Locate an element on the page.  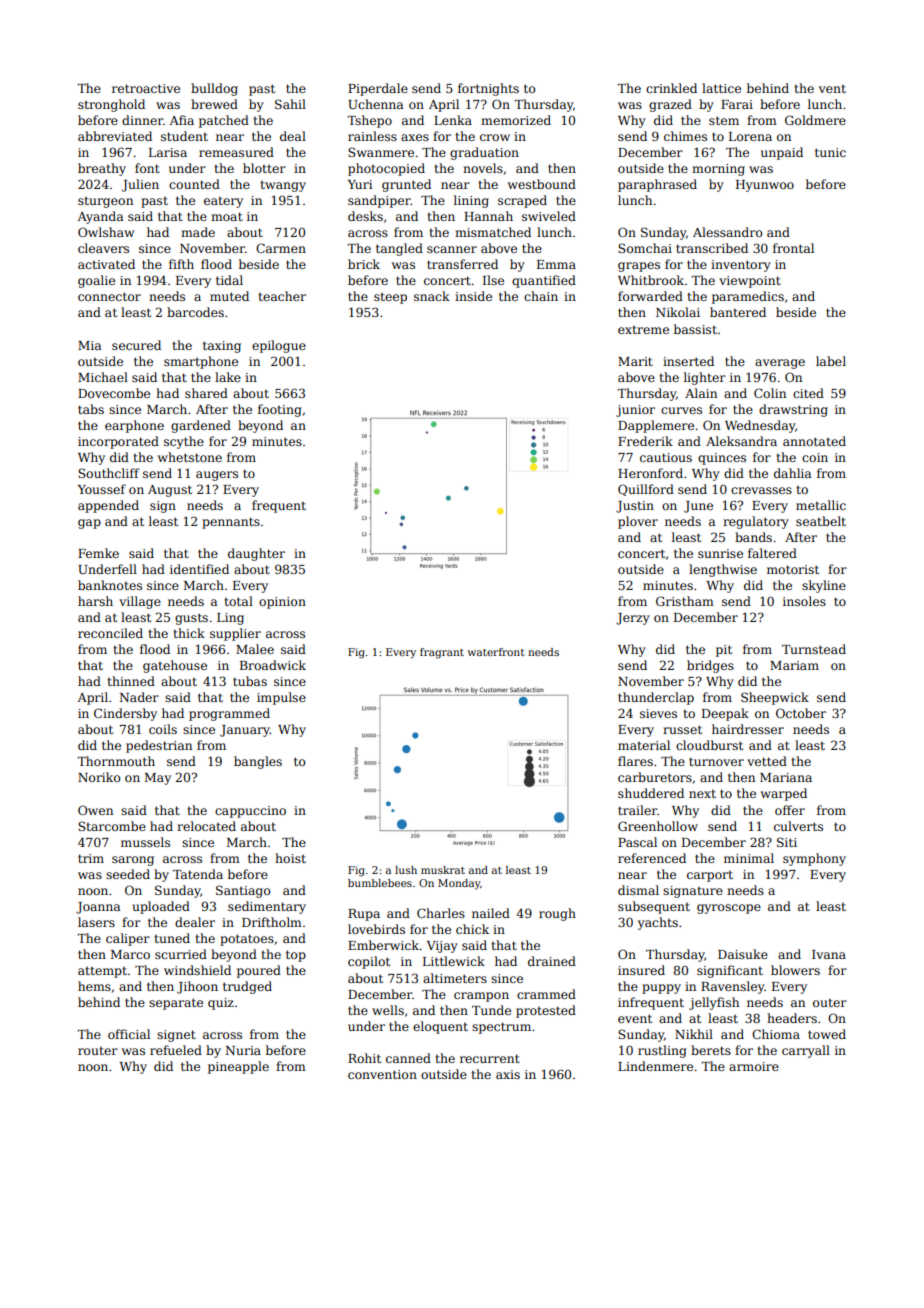
swiveled is located at coordinates (549, 216).
